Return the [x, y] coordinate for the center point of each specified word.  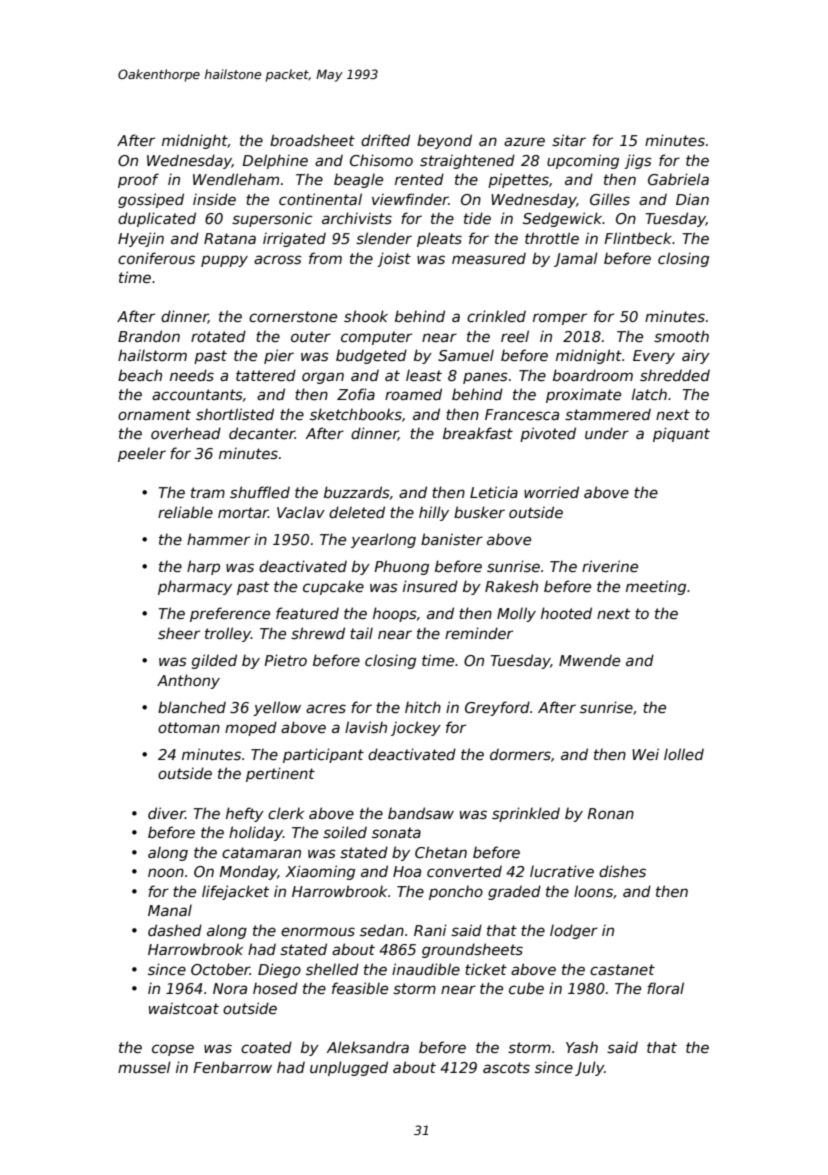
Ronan [610, 813]
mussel [144, 1067]
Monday [248, 872]
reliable [185, 512]
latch [649, 394]
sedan [382, 930]
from [325, 258]
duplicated [157, 219]
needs [192, 375]
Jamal [576, 259]
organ [323, 378]
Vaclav [301, 512]
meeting [656, 587]
